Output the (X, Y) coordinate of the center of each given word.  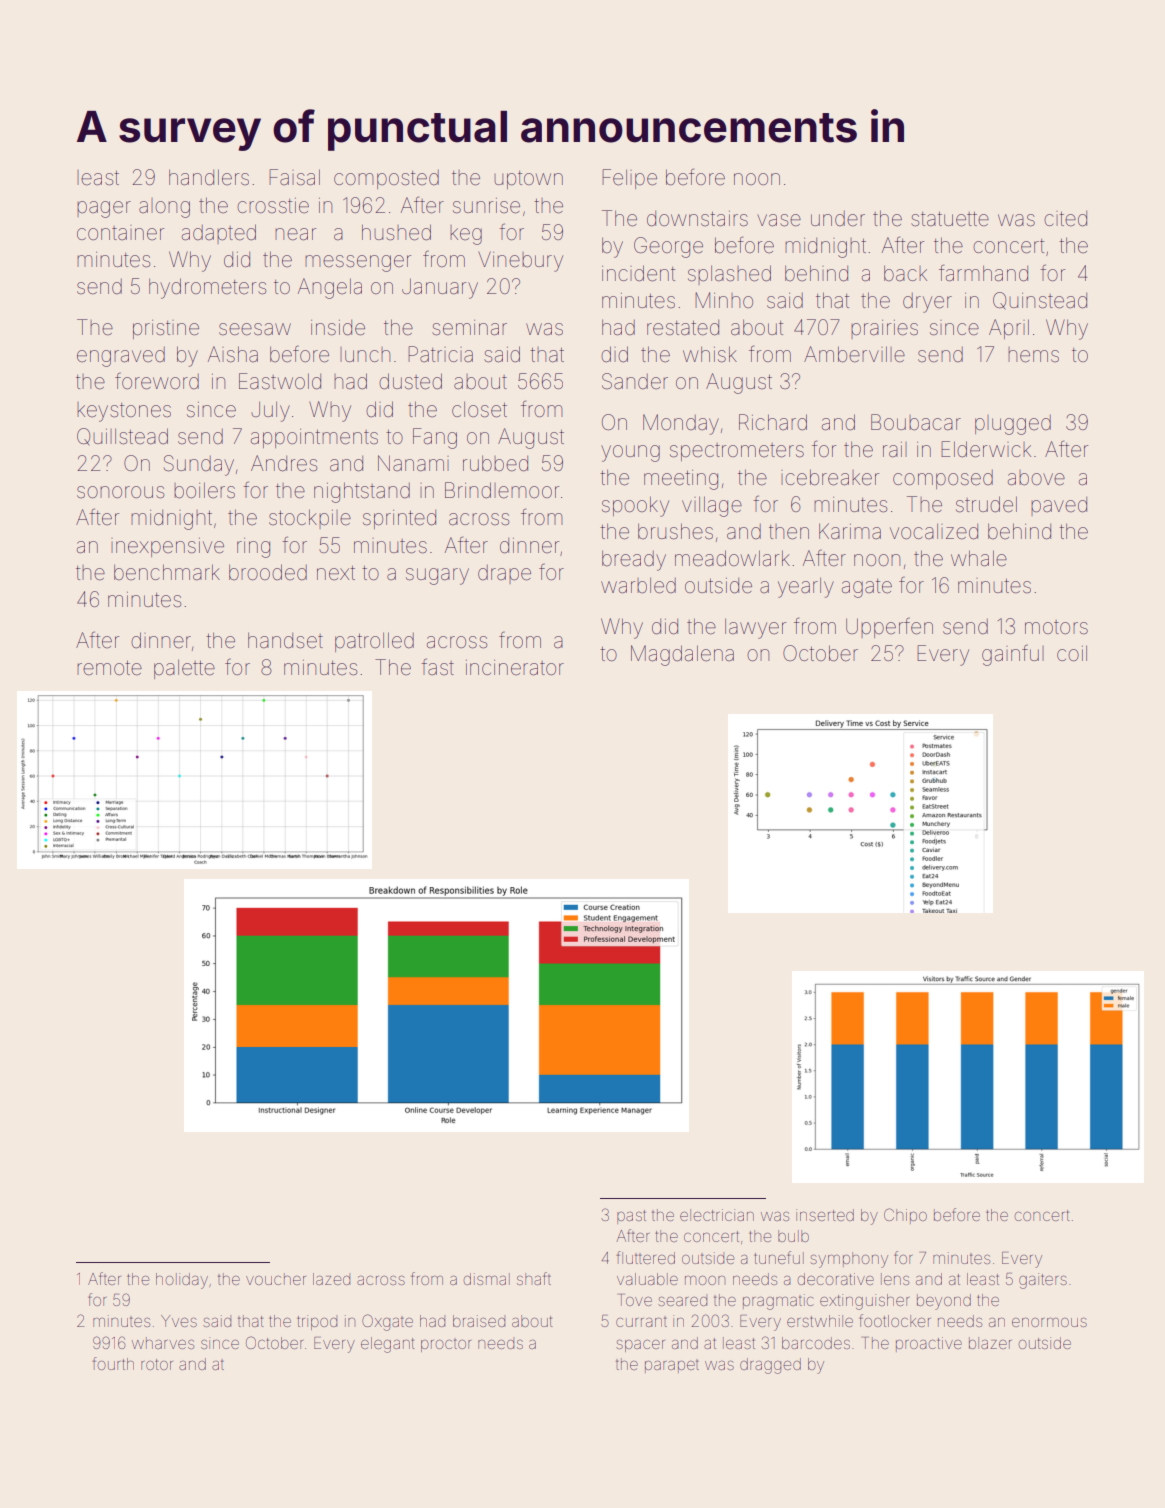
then (789, 532)
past (631, 1217)
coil (1072, 653)
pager (104, 209)
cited (1065, 219)
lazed (331, 1279)
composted (386, 179)
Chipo (905, 1216)
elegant (388, 1345)
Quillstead (122, 436)
